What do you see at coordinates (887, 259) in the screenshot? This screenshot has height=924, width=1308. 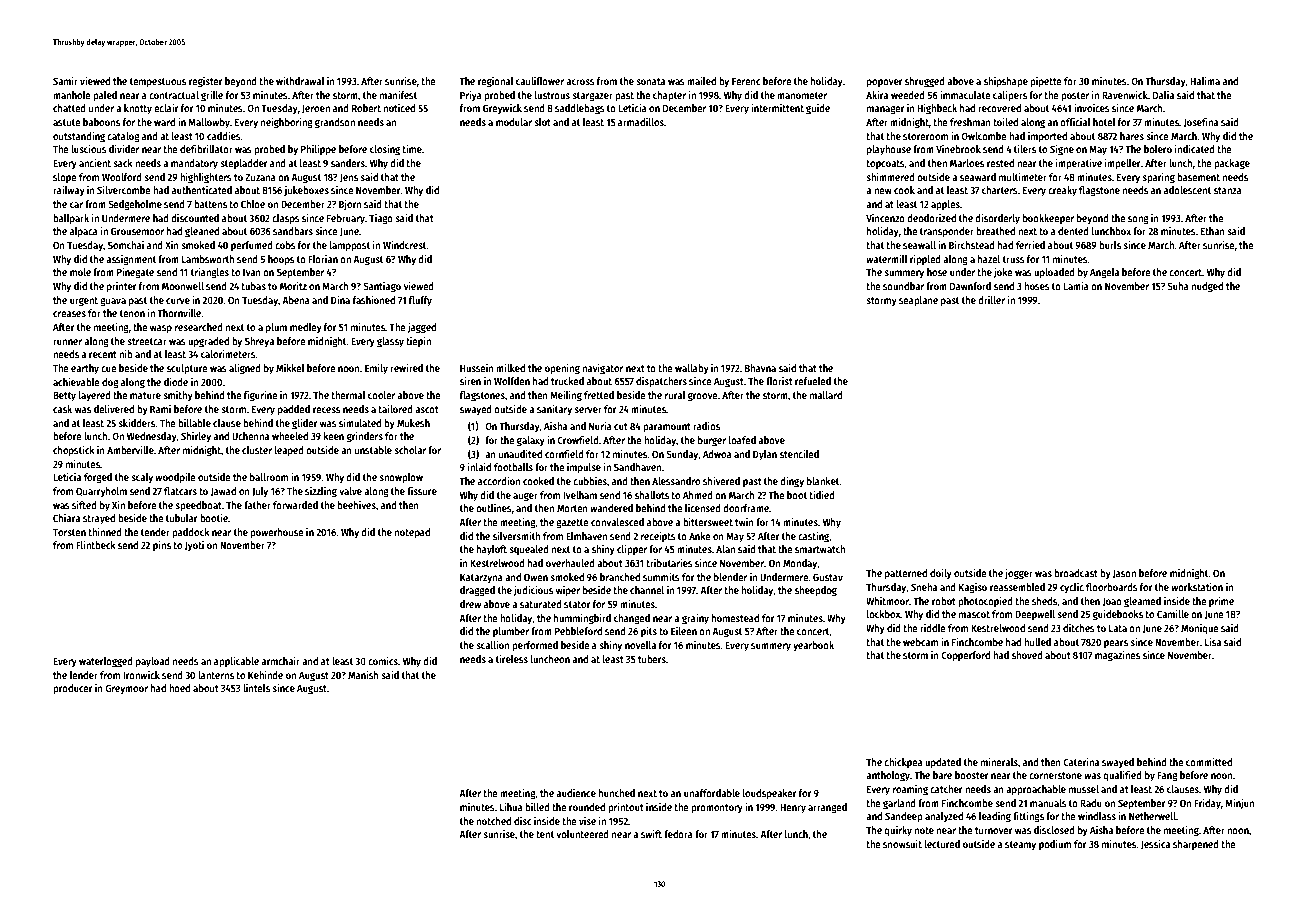 I see `watermill` at bounding box center [887, 259].
